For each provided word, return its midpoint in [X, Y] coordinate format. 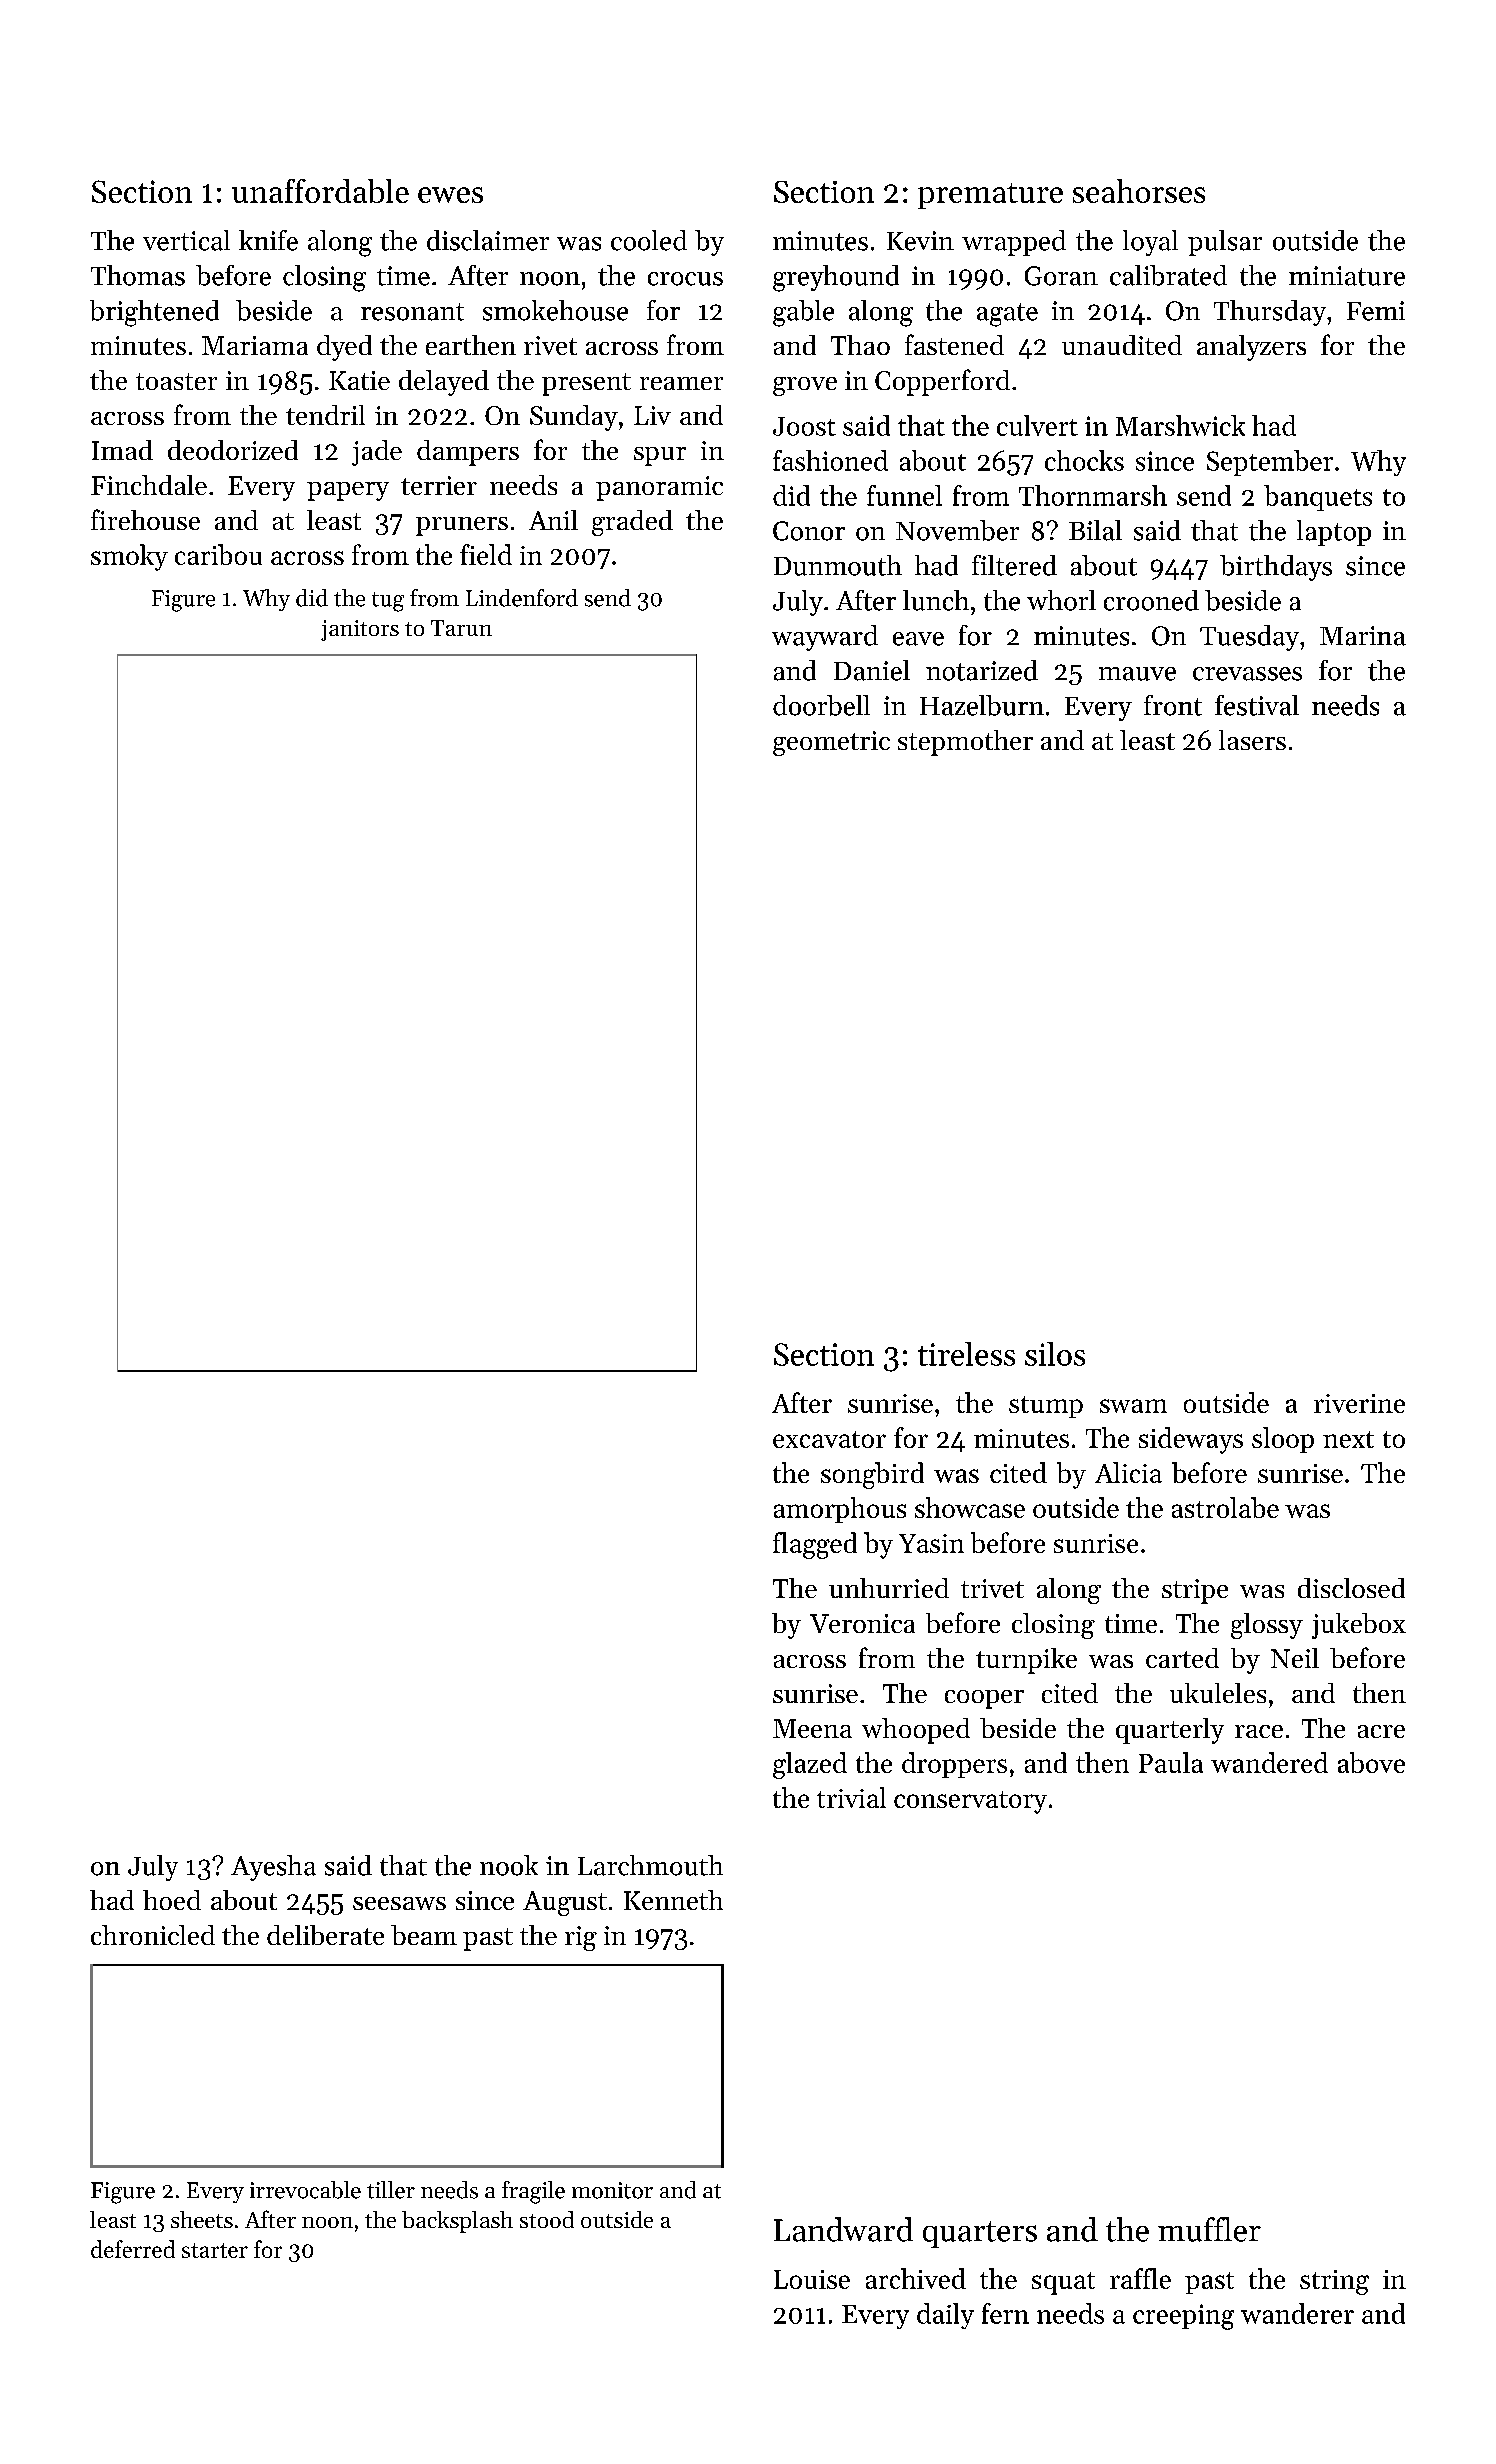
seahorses [1139, 191]
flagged [815, 1545]
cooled [649, 240]
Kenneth [673, 1900]
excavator [829, 1439]
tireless [966, 1354]
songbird [872, 1475]
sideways [1191, 1440]
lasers [1252, 740]
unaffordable [320, 191]
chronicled [153, 1935]
